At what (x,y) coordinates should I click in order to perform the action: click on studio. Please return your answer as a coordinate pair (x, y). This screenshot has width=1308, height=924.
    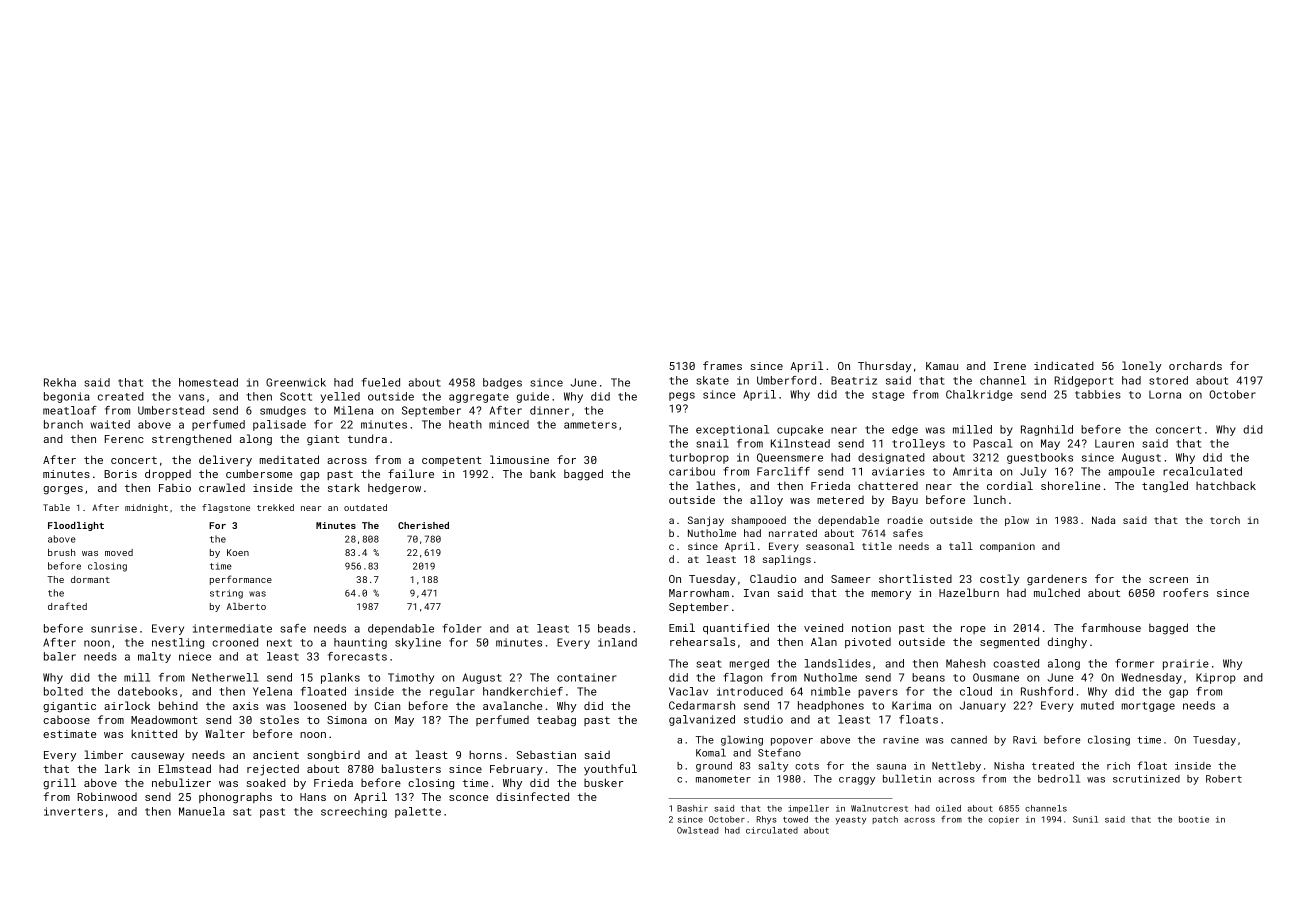
    Looking at the image, I should click on (763, 719).
